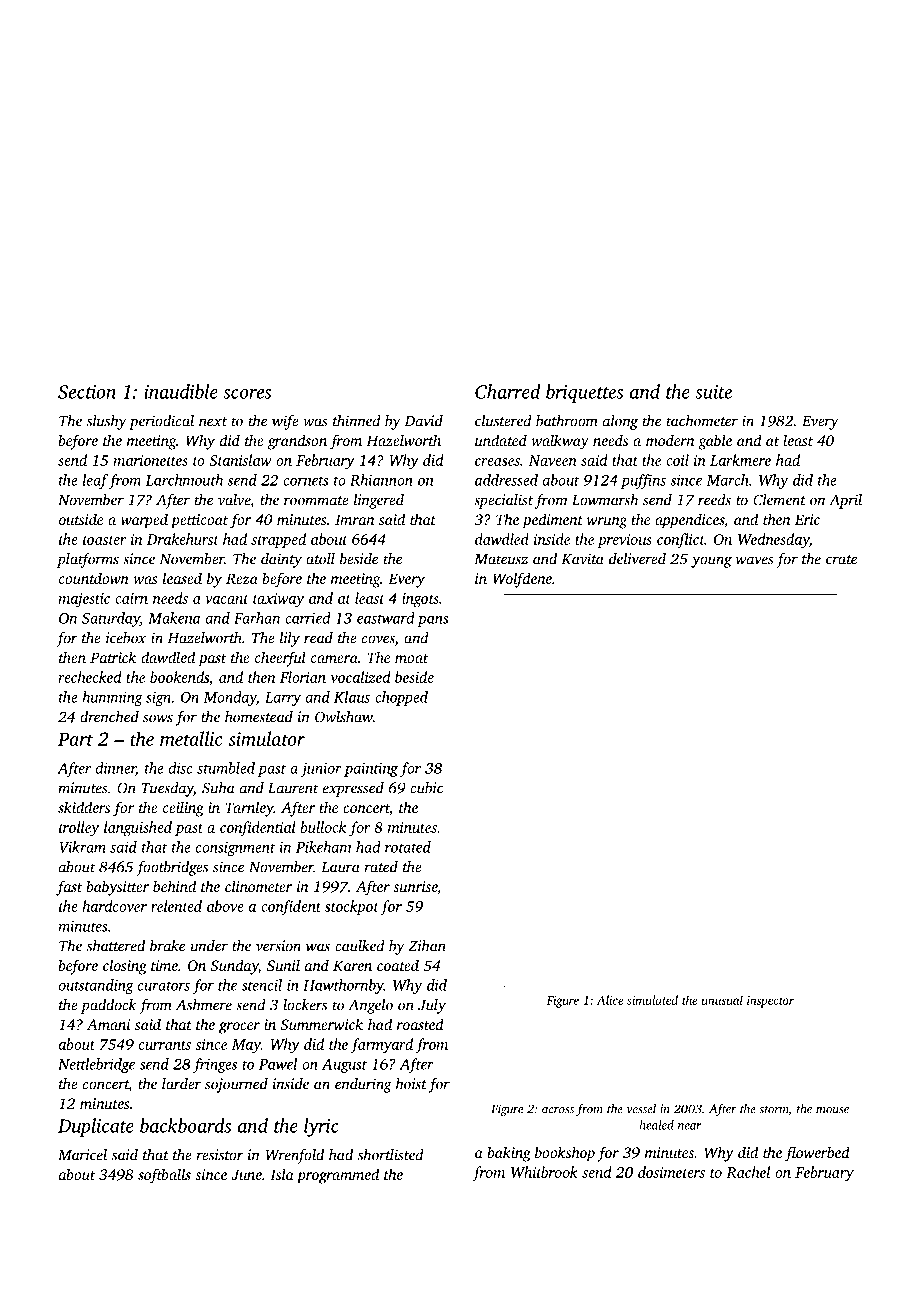 The height and width of the screenshot is (1308, 924). What do you see at coordinates (845, 501) in the screenshot?
I see `April` at bounding box center [845, 501].
